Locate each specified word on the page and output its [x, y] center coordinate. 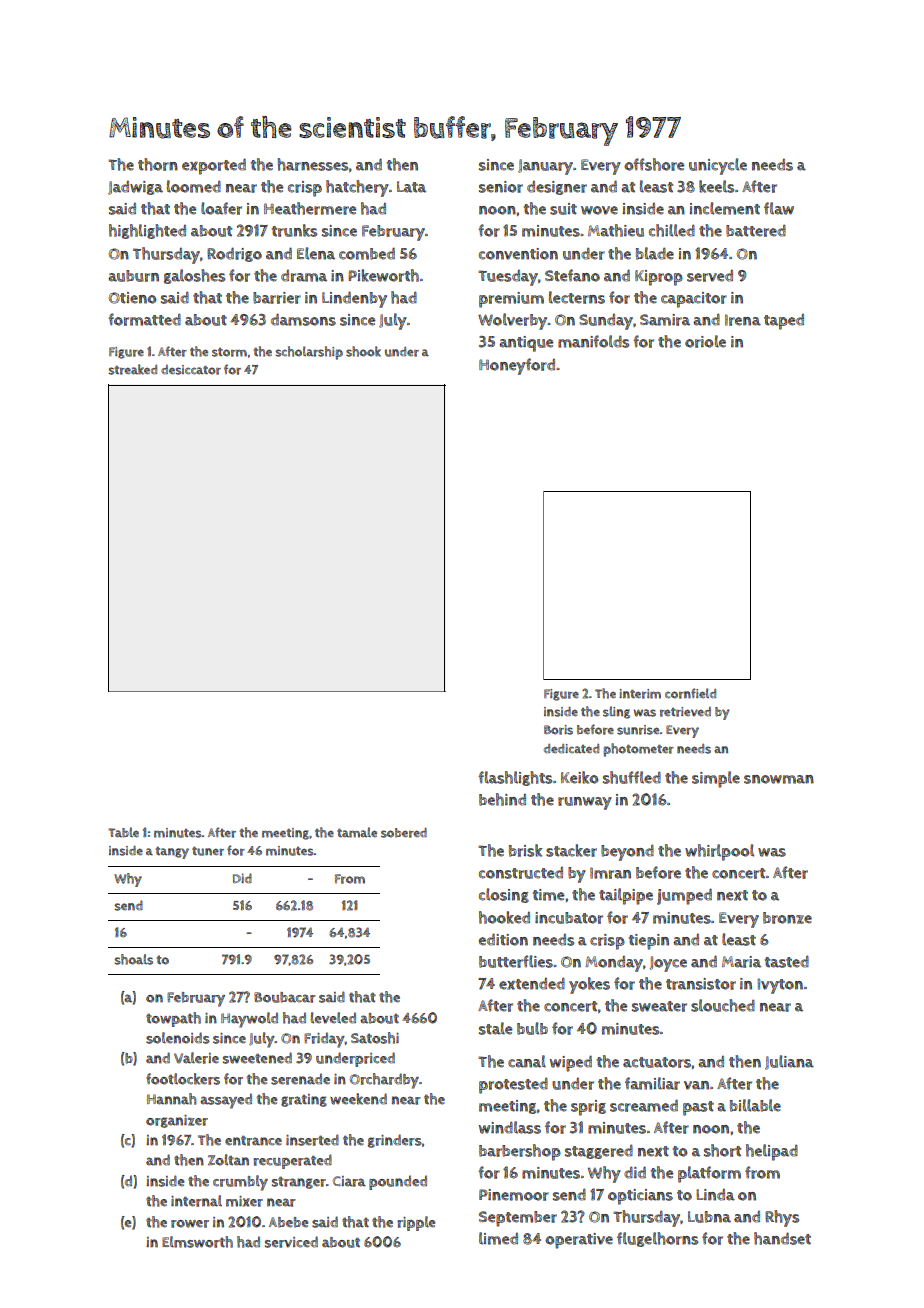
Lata [411, 187]
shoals [134, 959]
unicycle [718, 166]
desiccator [191, 370]
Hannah [172, 1099]
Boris [558, 730]
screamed [644, 1105]
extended [532, 984]
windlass [510, 1127]
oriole [705, 341]
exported [214, 166]
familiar [652, 1083]
